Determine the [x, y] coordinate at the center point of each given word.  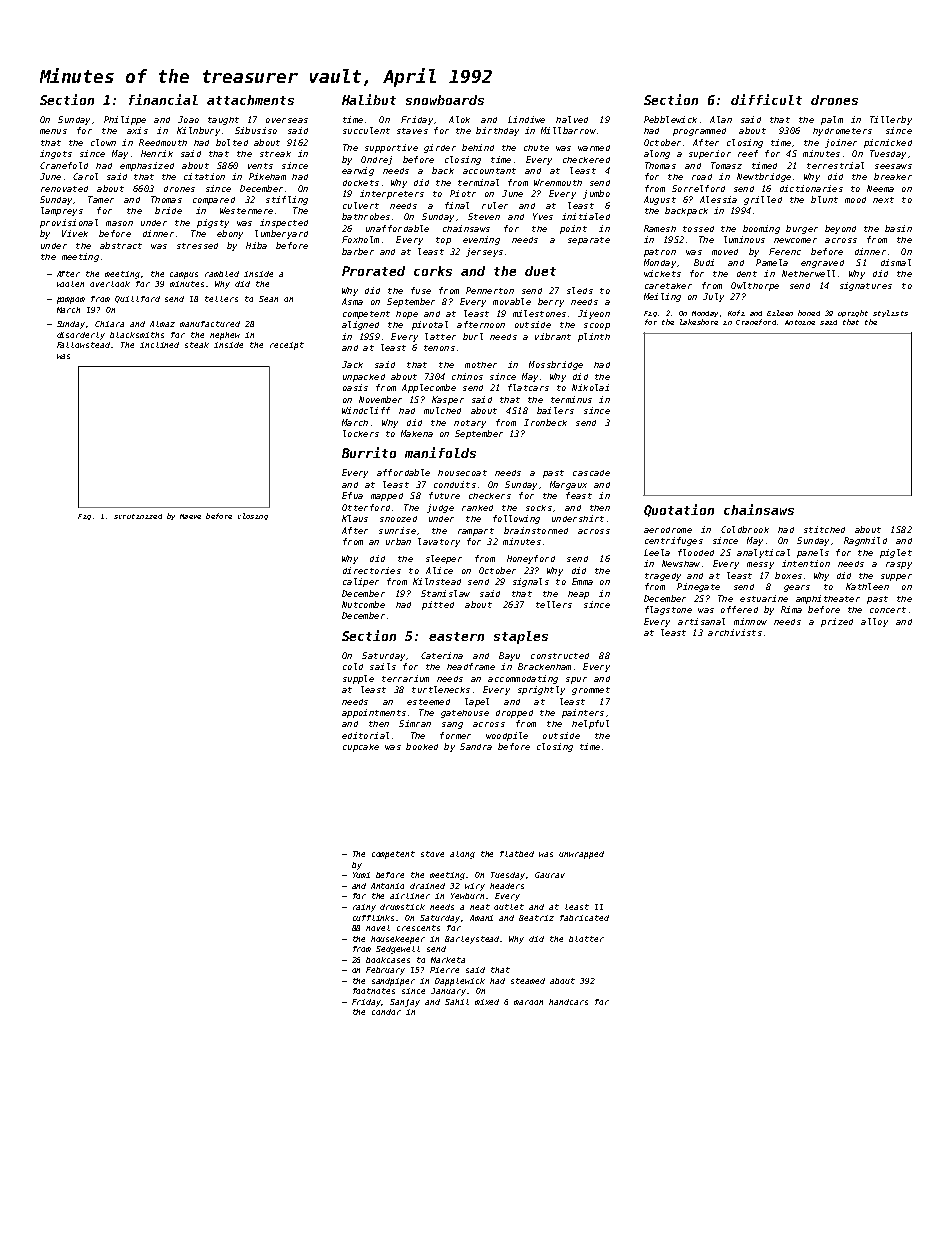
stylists [890, 313]
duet [540, 271]
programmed [699, 132]
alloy [874, 622]
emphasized [147, 166]
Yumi [361, 875]
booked [422, 746]
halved [572, 119]
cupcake [361, 748]
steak [197, 345]
